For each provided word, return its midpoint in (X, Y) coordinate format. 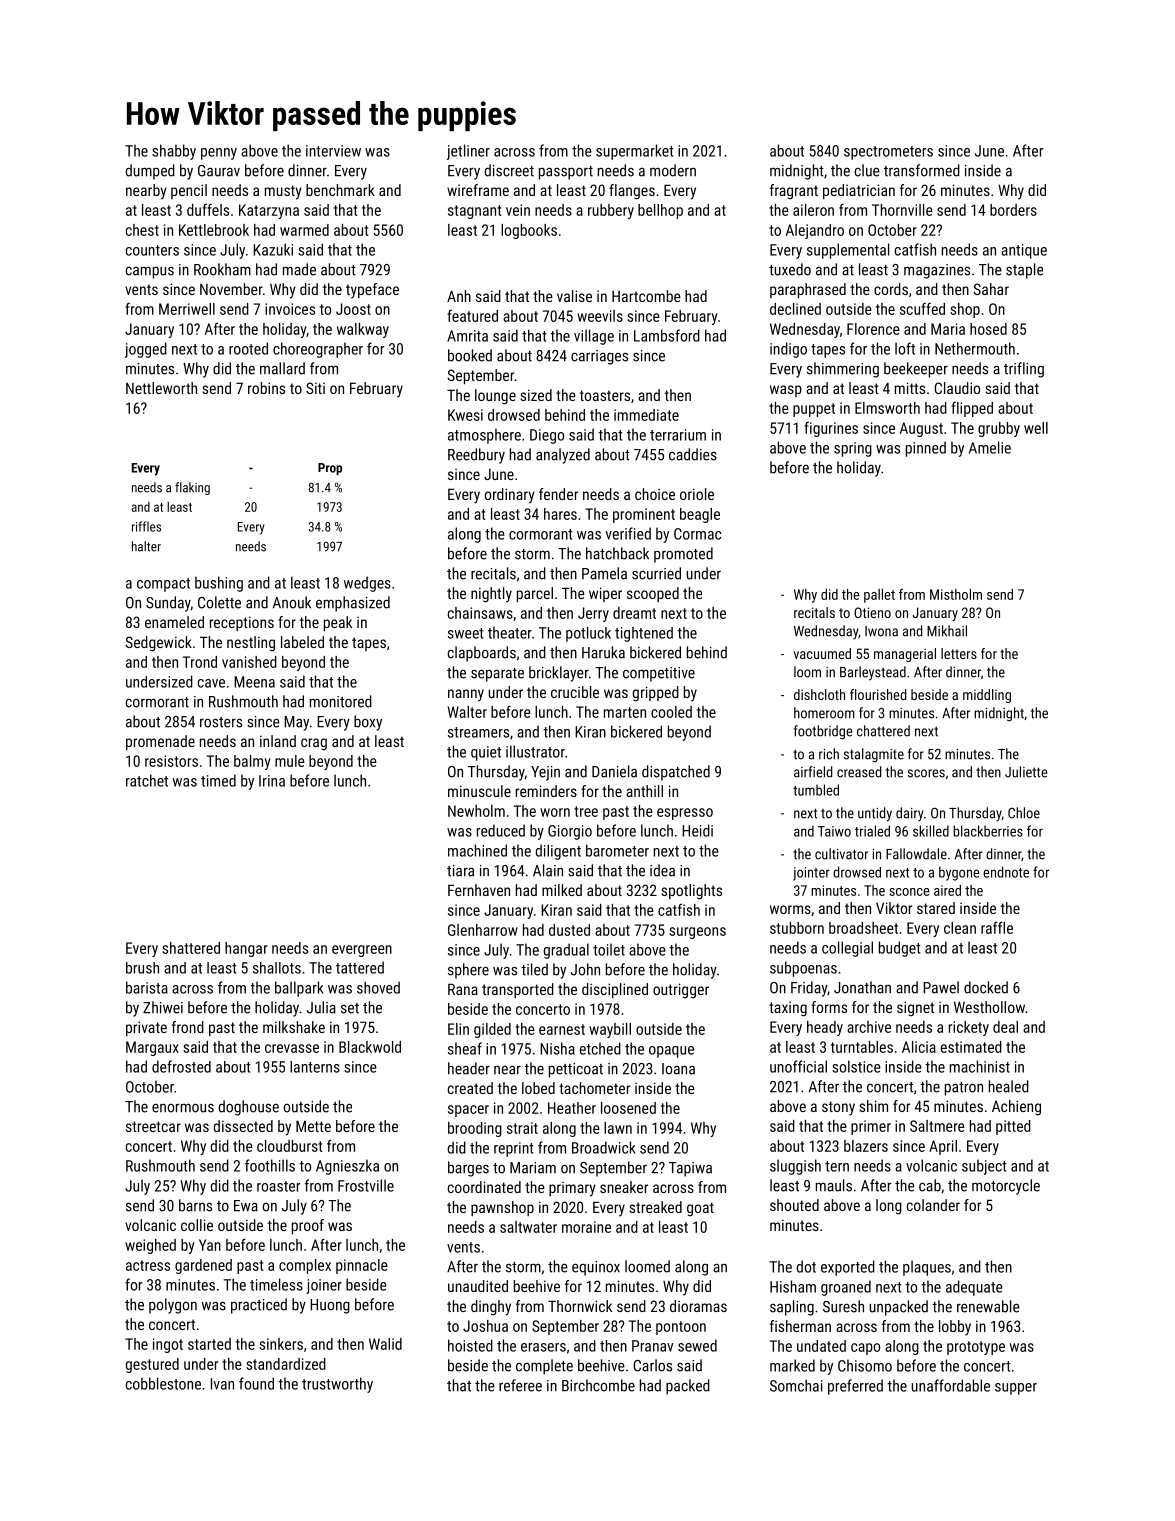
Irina (272, 781)
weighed (150, 1246)
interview (333, 151)
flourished (878, 694)
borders (1013, 210)
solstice (856, 1066)
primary (572, 1189)
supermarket (635, 152)
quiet (486, 753)
